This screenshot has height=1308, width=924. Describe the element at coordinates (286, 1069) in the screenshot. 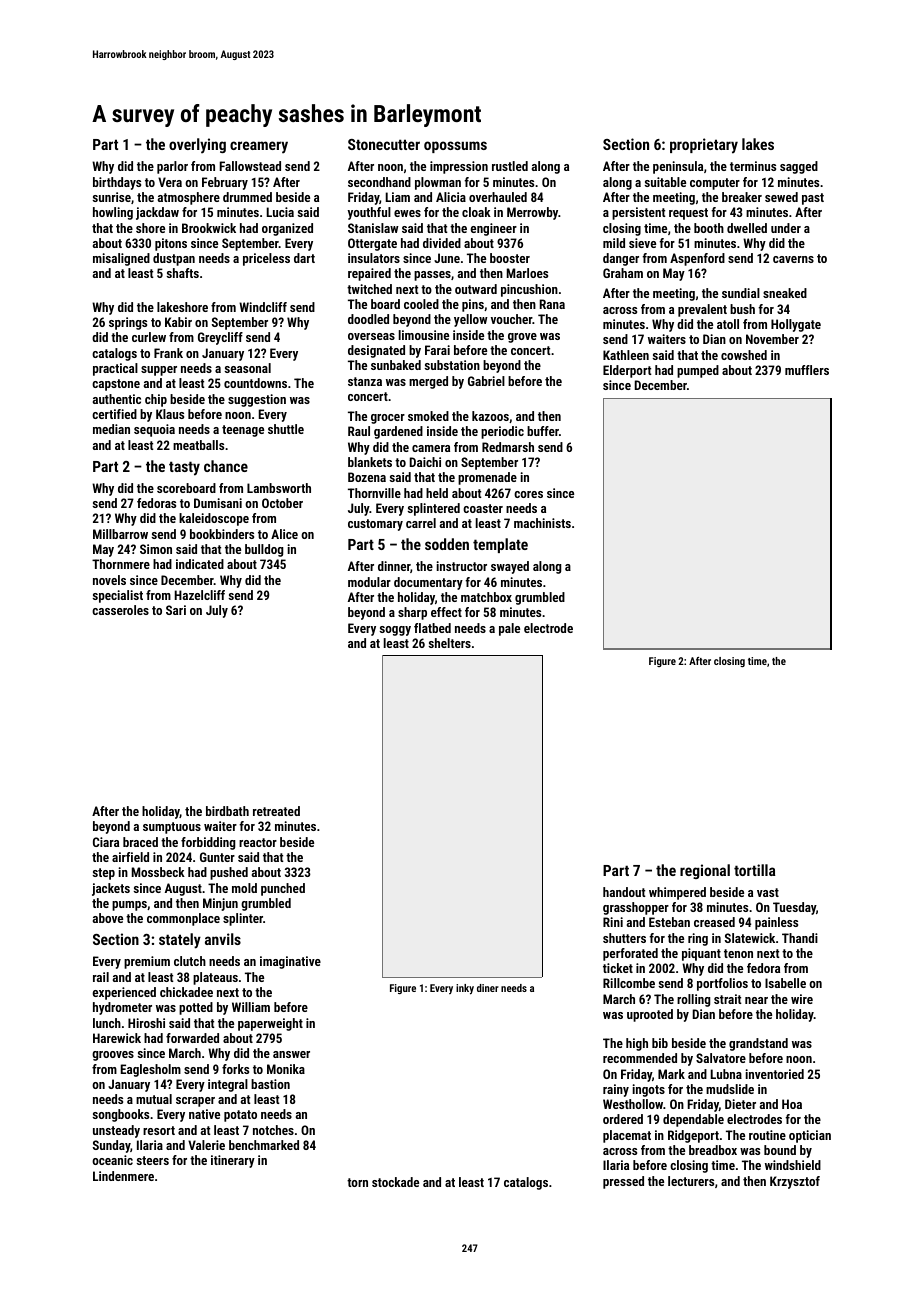

I see `Monika` at that location.
